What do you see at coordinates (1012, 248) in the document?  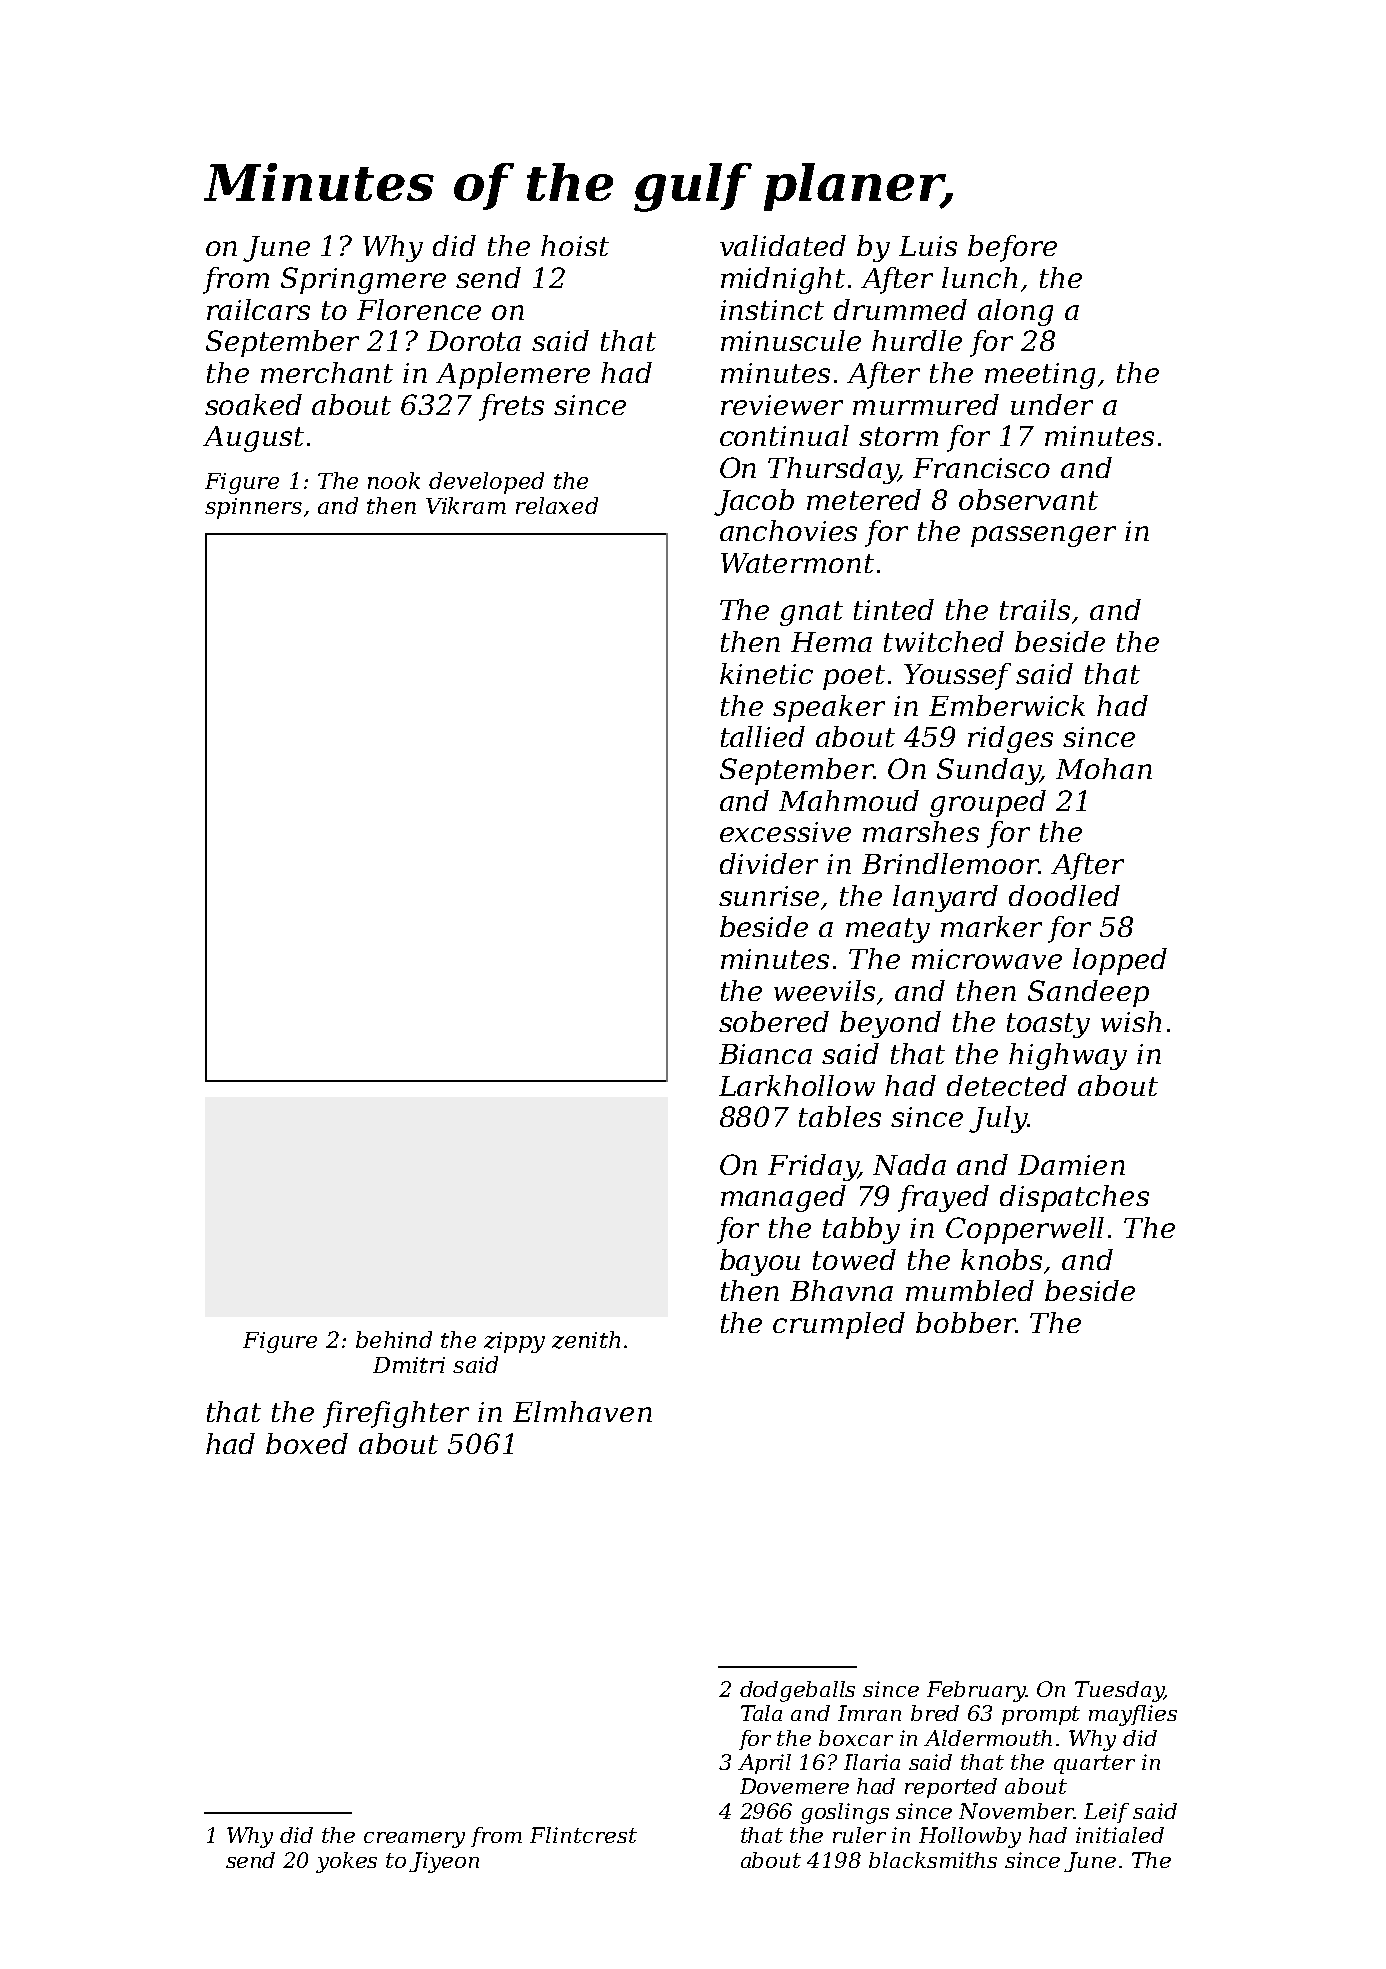 I see `before` at bounding box center [1012, 248].
